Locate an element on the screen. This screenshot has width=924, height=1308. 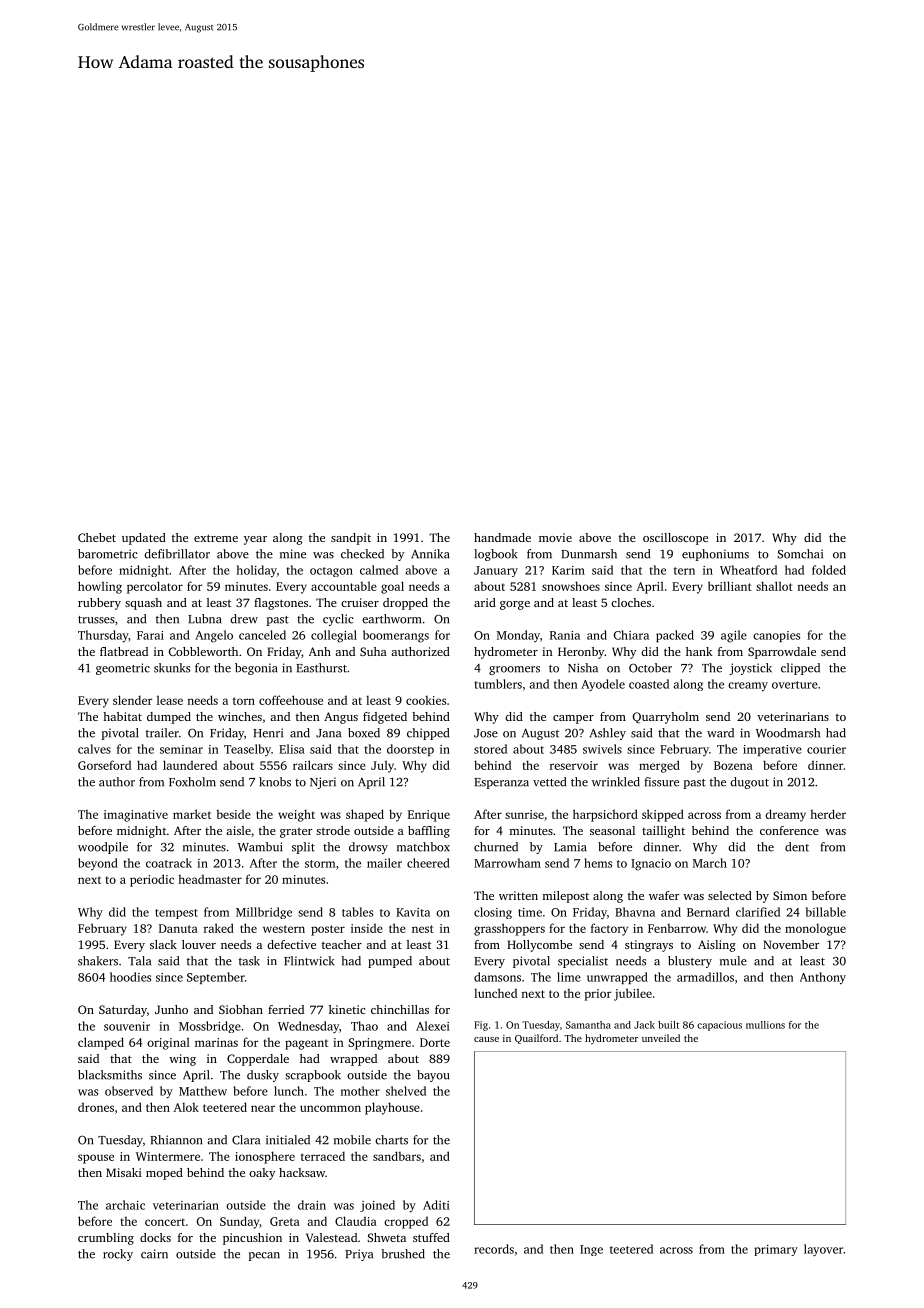
begonia is located at coordinates (256, 669).
